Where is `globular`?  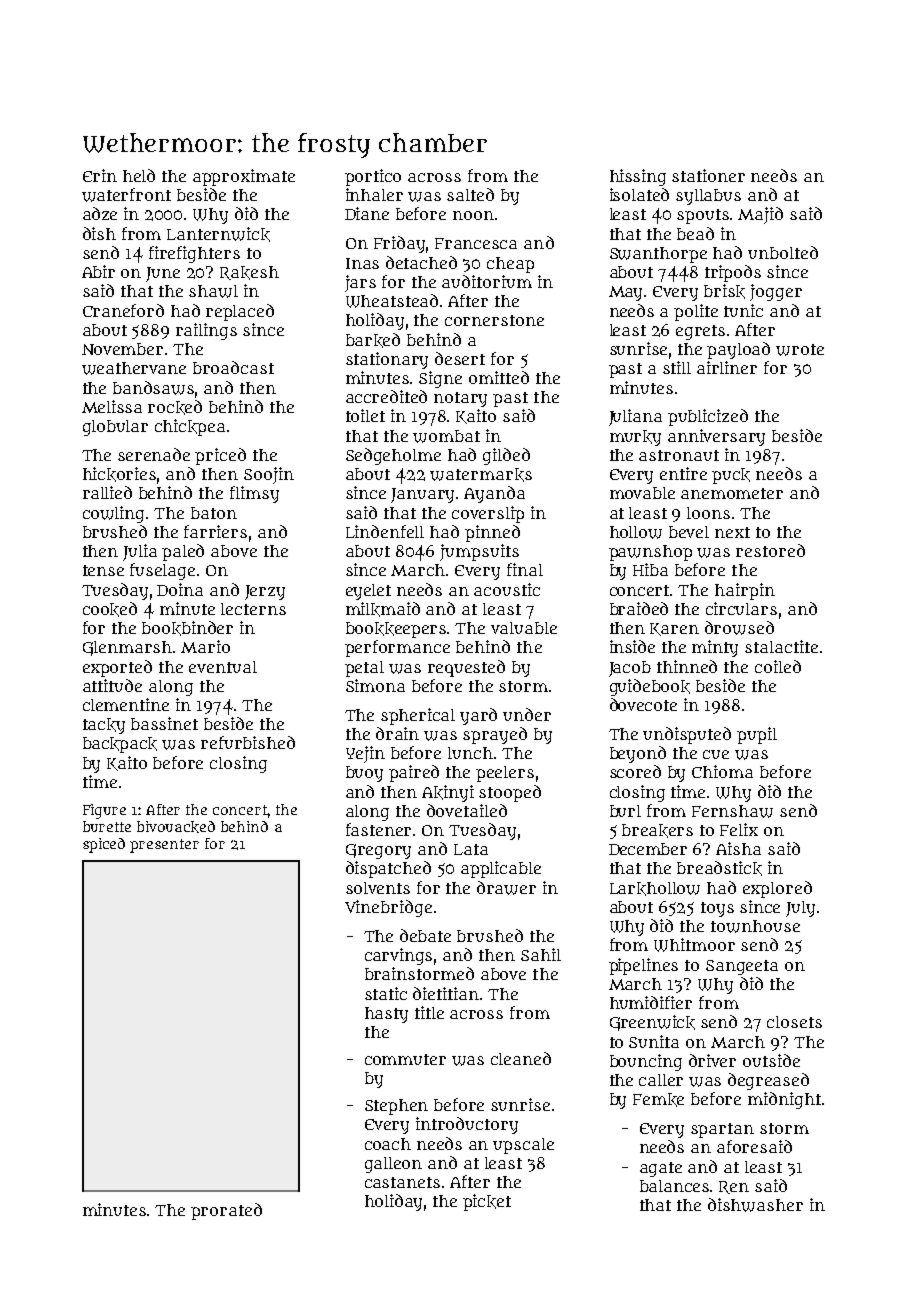
globular is located at coordinates (115, 428).
